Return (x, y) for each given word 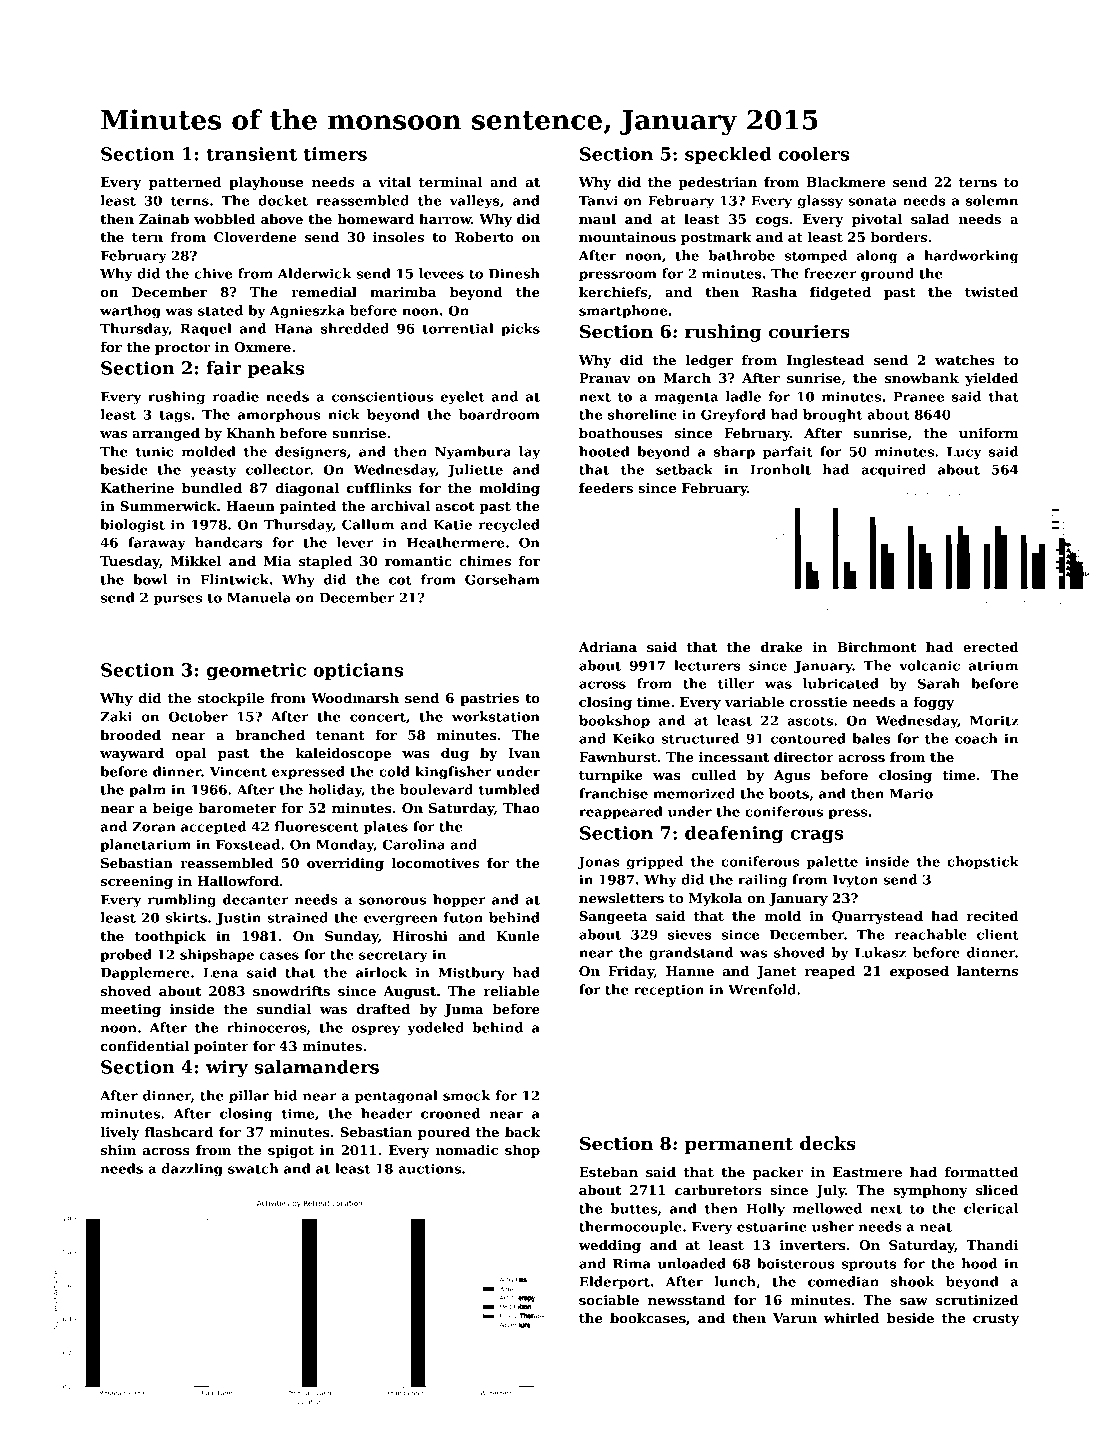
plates (386, 827)
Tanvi (598, 200)
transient (251, 154)
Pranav (605, 378)
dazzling (192, 1170)
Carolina (413, 844)
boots (789, 793)
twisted (992, 292)
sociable (609, 1300)
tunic (154, 451)
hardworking (971, 257)
